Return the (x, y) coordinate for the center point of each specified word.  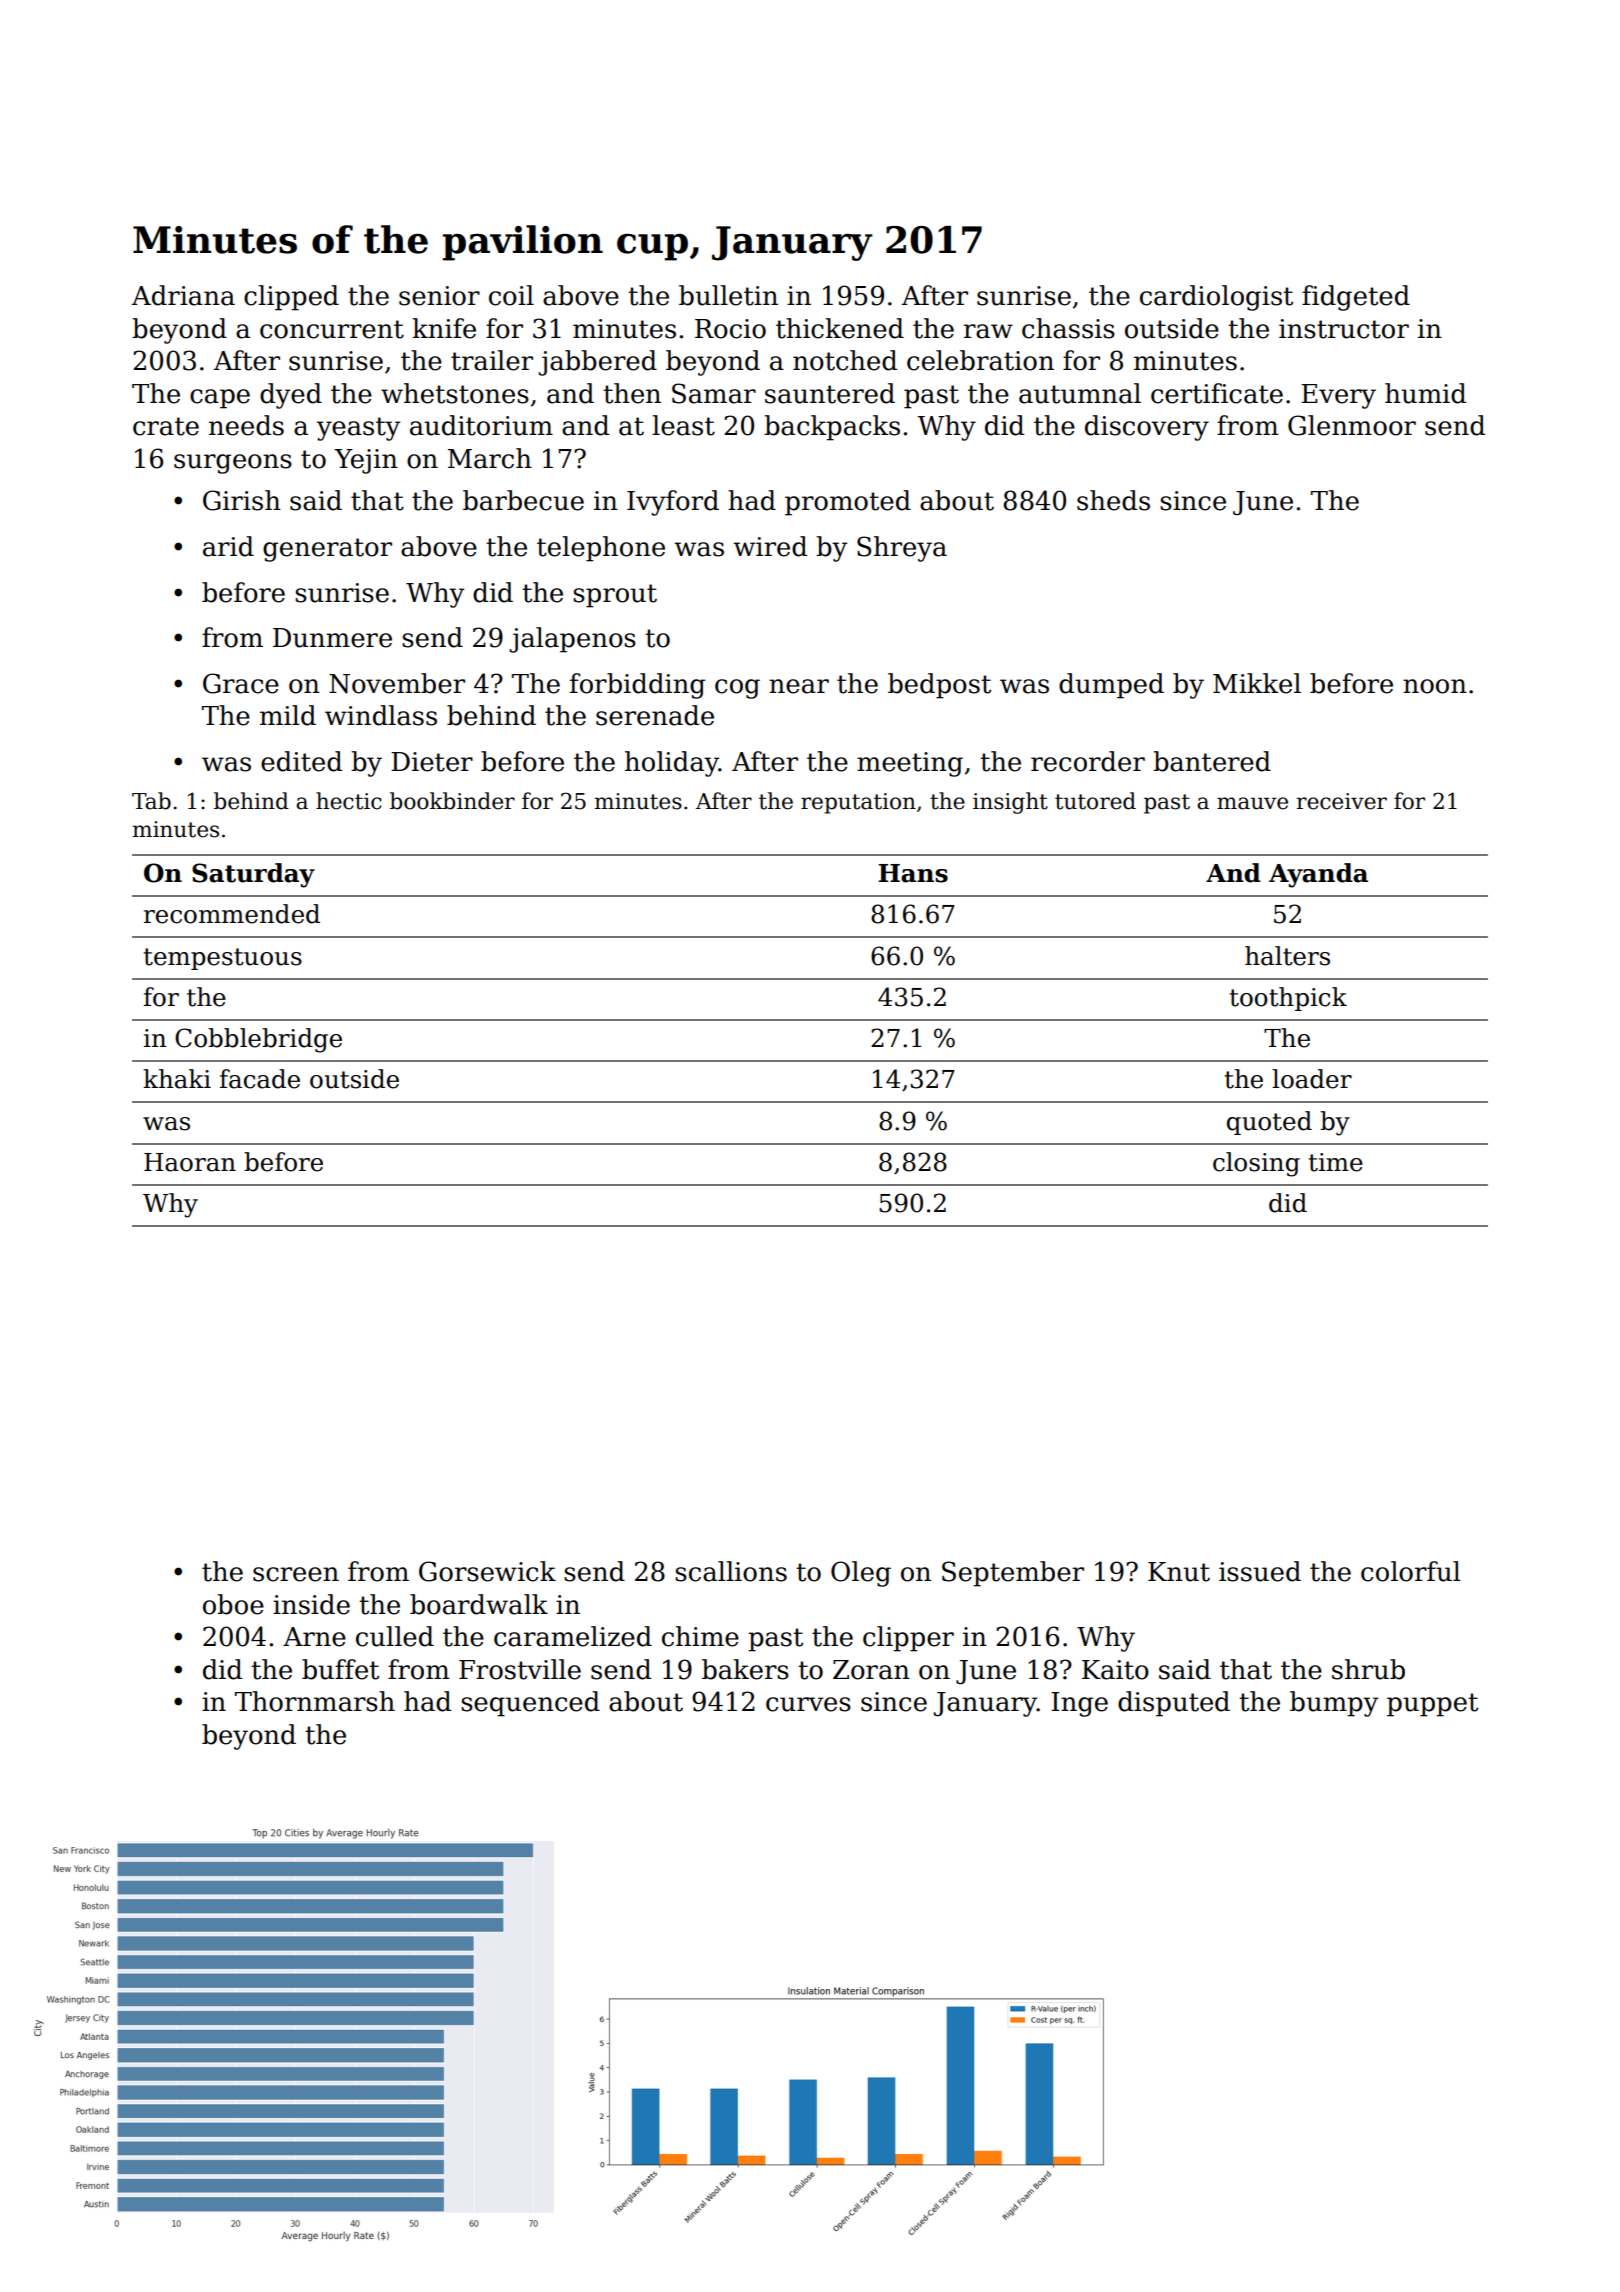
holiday (672, 764)
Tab (151, 801)
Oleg (861, 1574)
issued (1260, 1571)
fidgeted (1356, 298)
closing (1256, 1164)
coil (511, 295)
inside (311, 1604)
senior (439, 296)
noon (1435, 686)
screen (296, 1574)
